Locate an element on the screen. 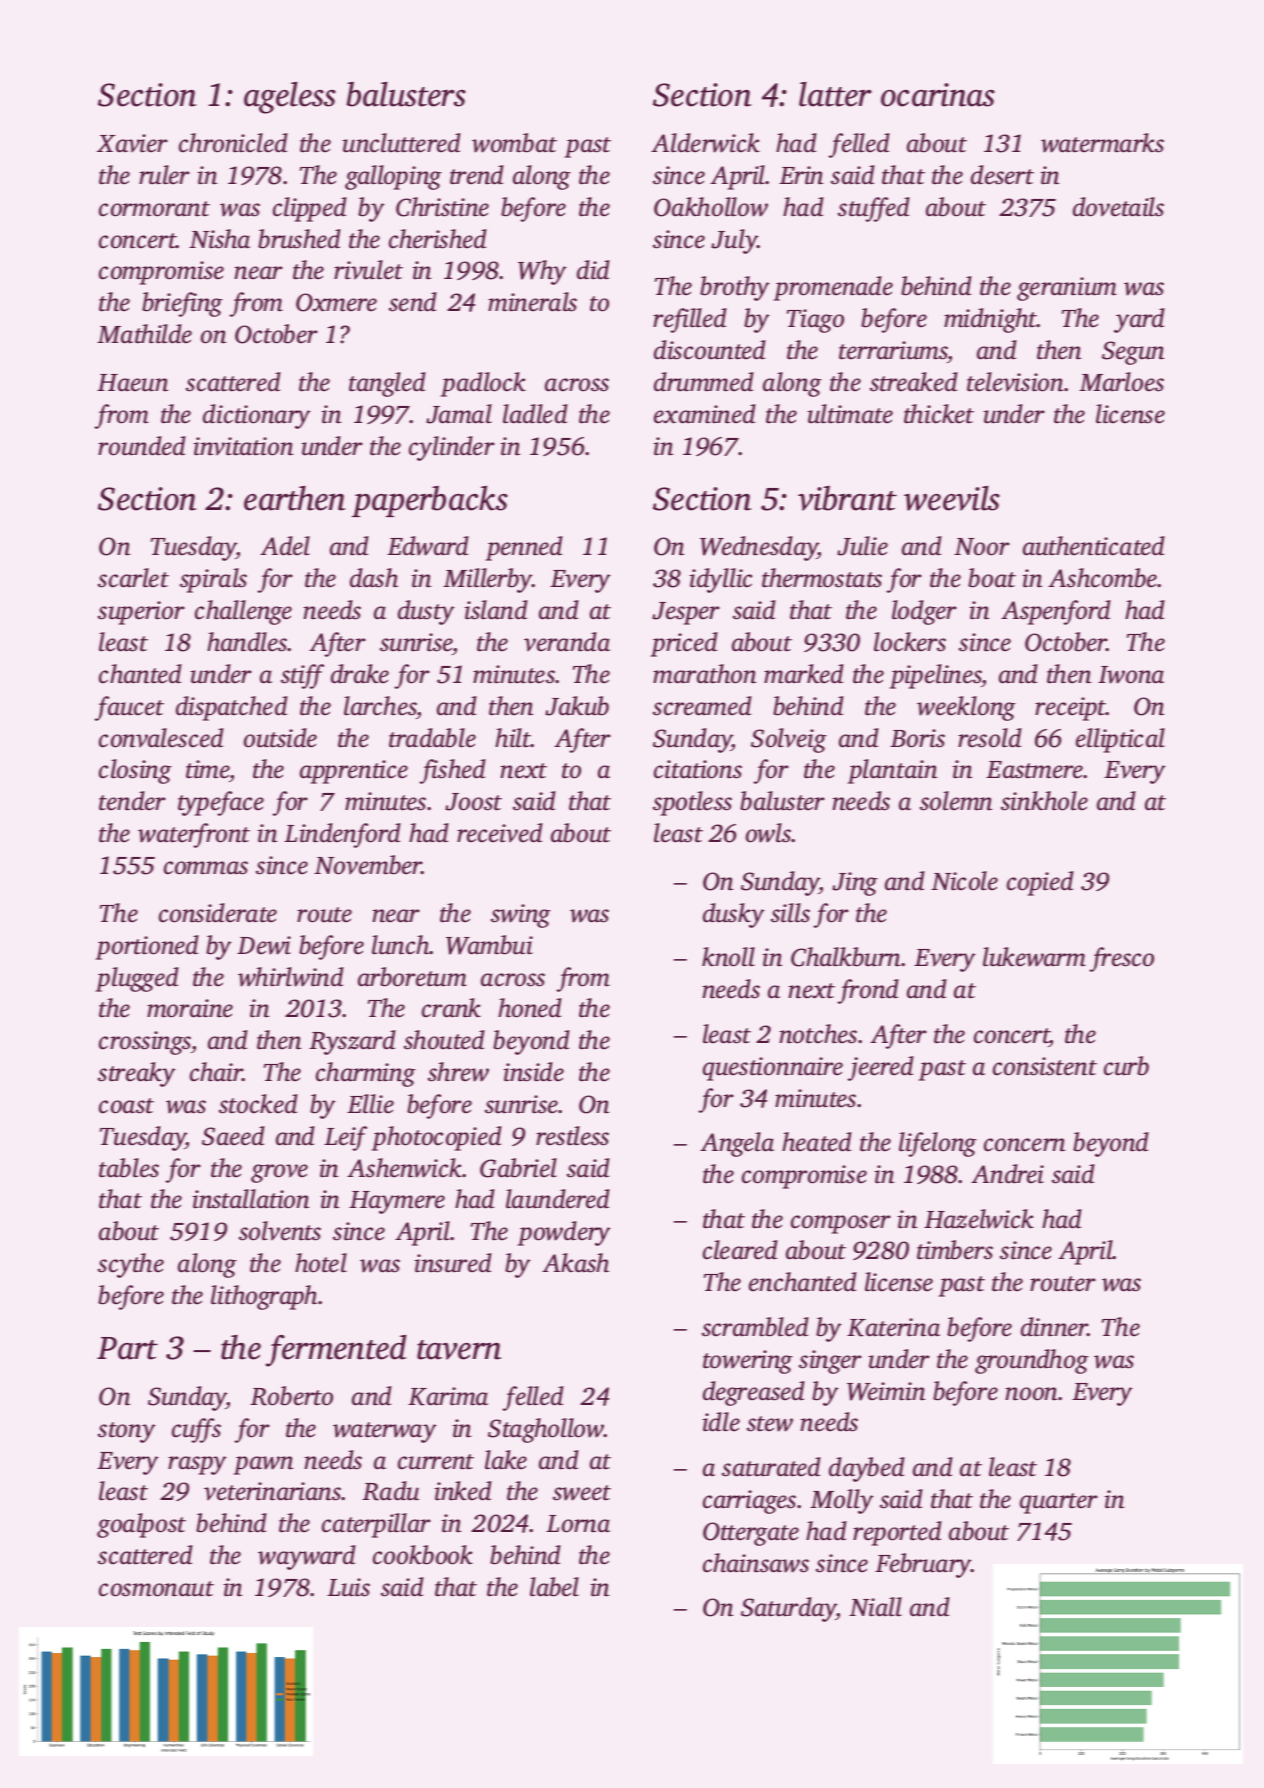 This screenshot has width=1264, height=1788. Nicole is located at coordinates (964, 881).
